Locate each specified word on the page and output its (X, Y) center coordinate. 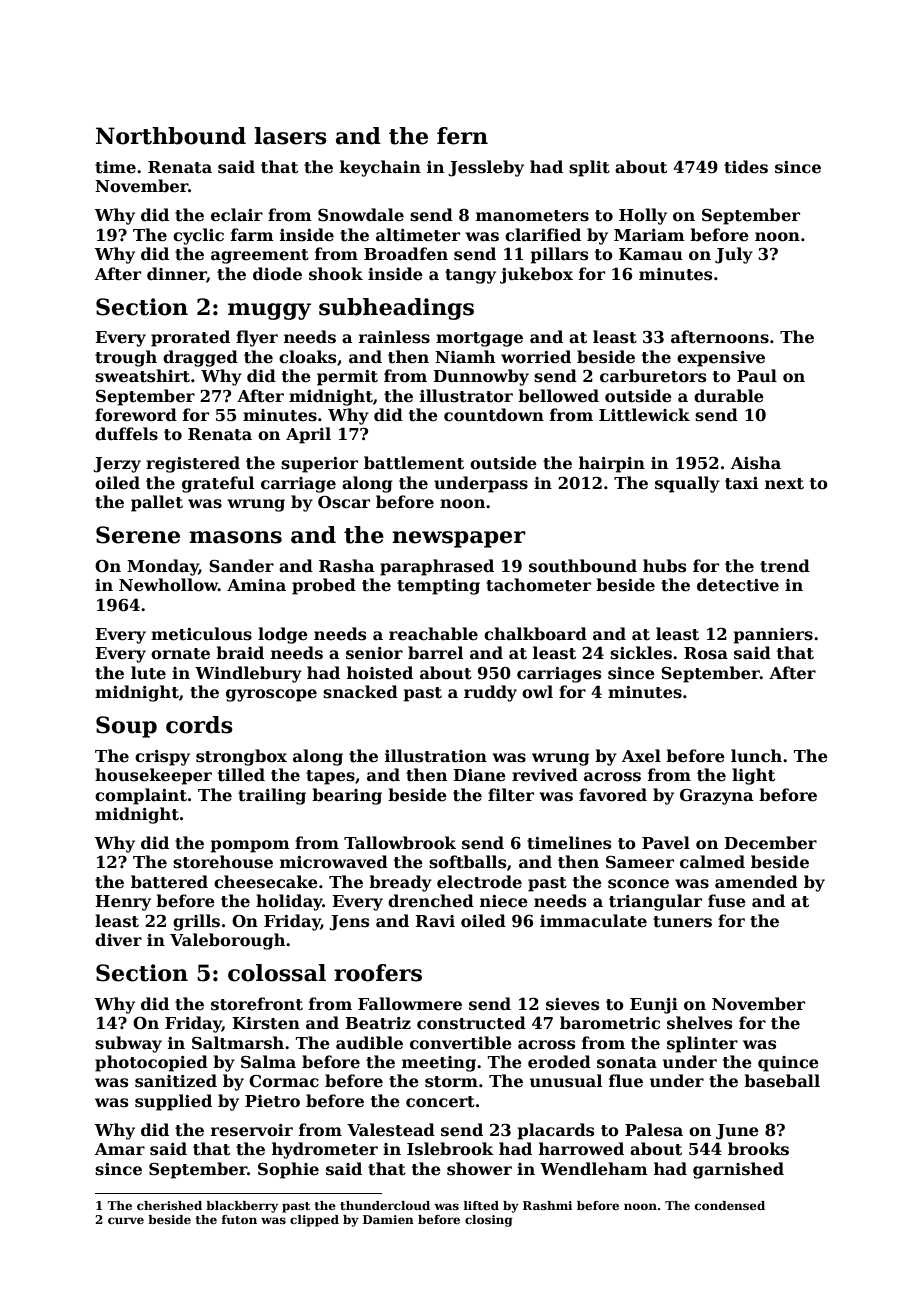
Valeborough (227, 941)
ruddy (490, 693)
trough (126, 358)
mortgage (479, 339)
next (784, 484)
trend (785, 566)
